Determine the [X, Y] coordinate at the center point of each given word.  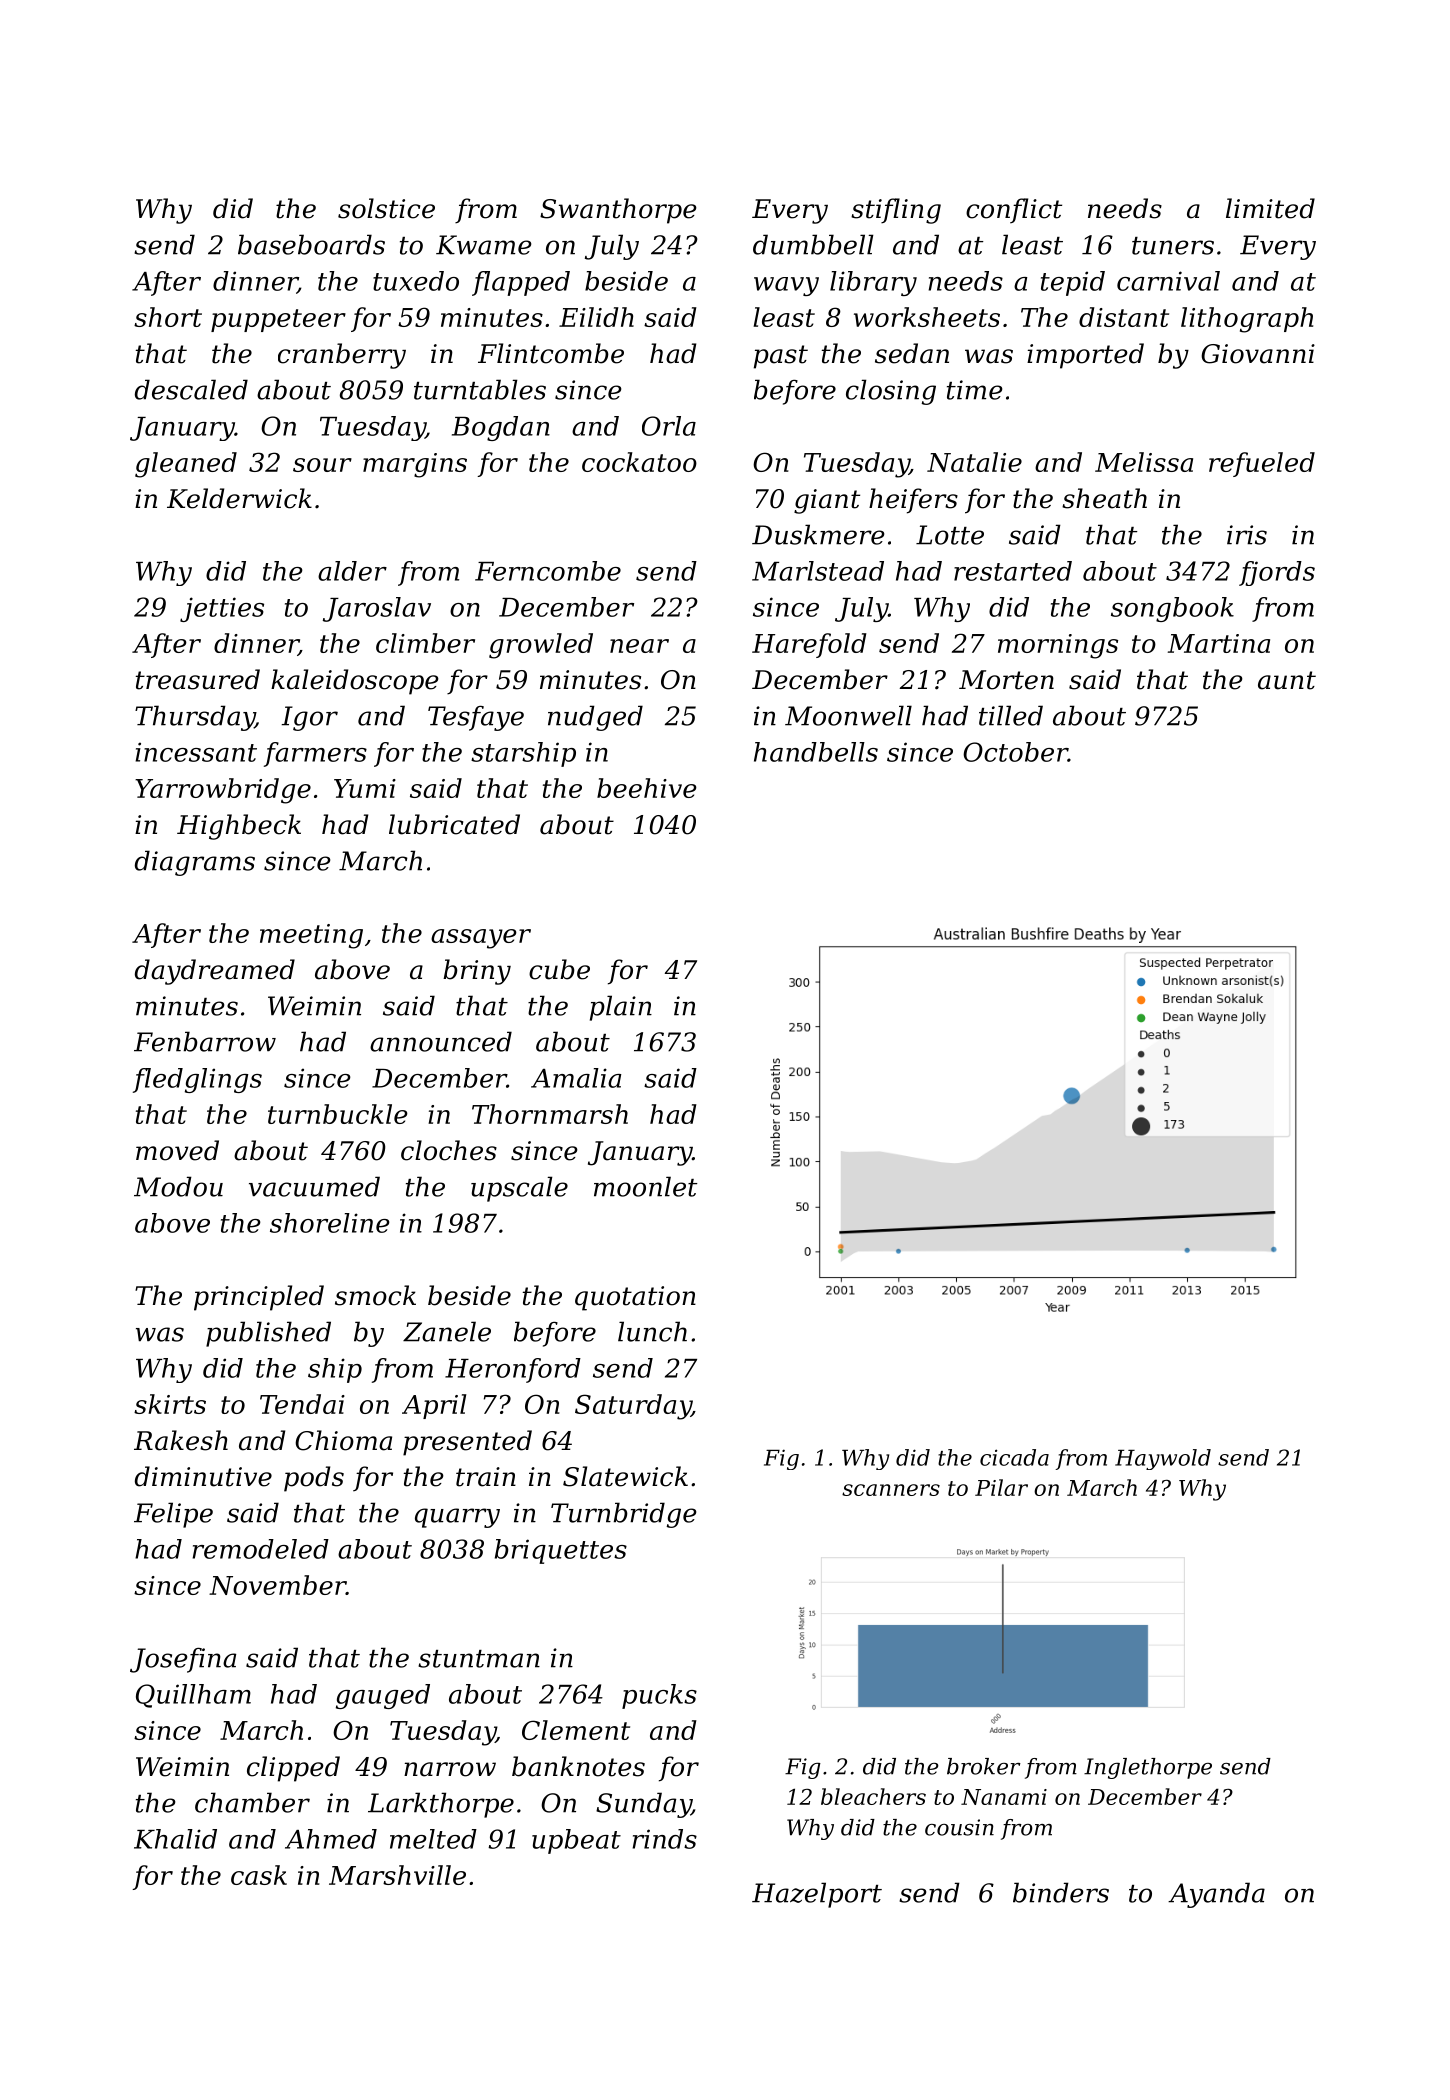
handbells [816, 752]
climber [425, 643]
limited [1270, 208]
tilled [1011, 715]
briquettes [561, 1551]
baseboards [311, 244]
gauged [383, 1696]
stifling [896, 211]
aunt [1287, 680]
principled [259, 1298]
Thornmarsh [550, 1114]
